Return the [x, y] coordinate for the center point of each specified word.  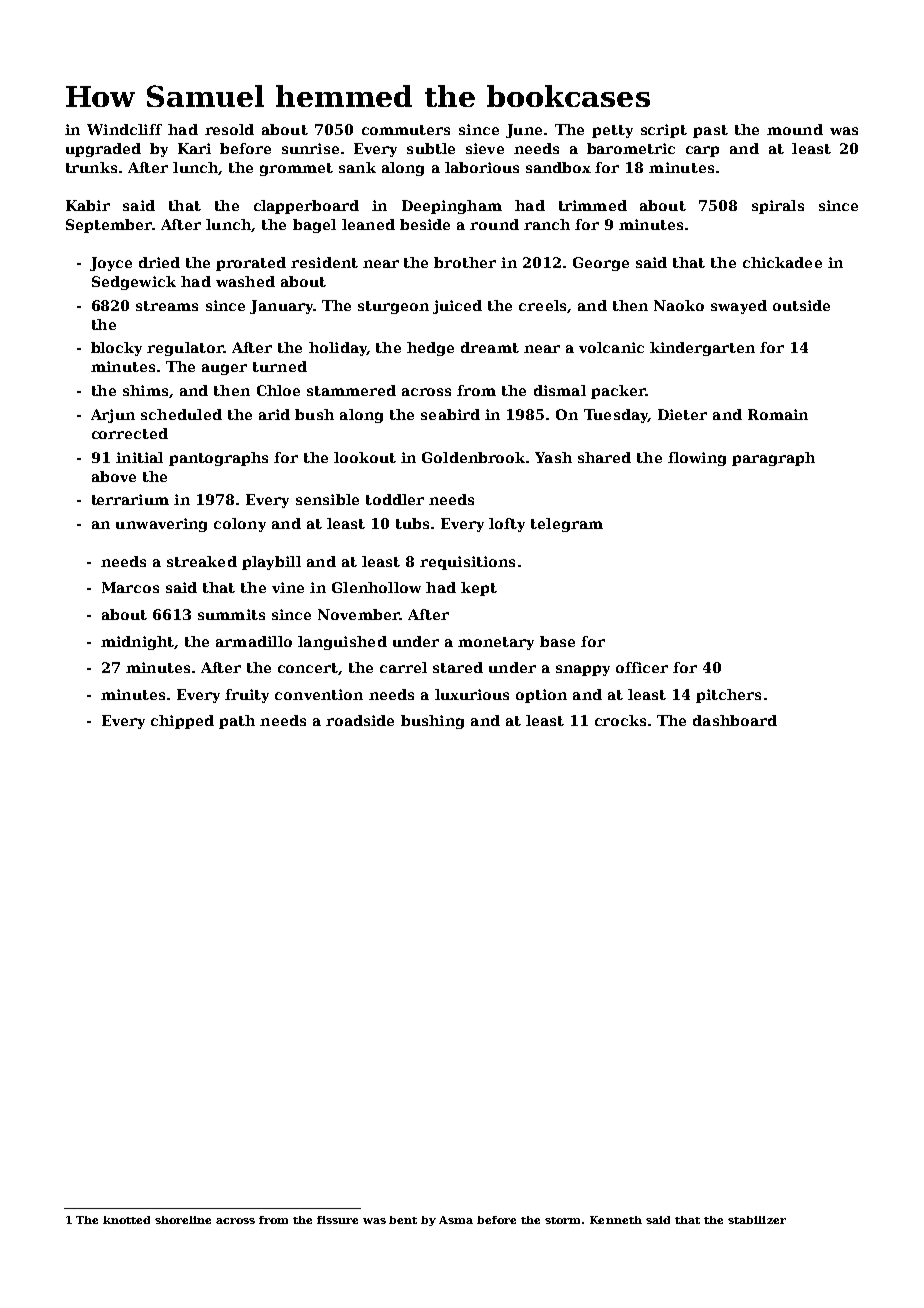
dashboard [735, 720]
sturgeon [393, 307]
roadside [360, 720]
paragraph [773, 459]
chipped [182, 722]
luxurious [472, 694]
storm [562, 1220]
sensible [327, 499]
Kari [194, 148]
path [237, 722]
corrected [130, 433]
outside [801, 305]
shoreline [183, 1220]
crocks [620, 720]
